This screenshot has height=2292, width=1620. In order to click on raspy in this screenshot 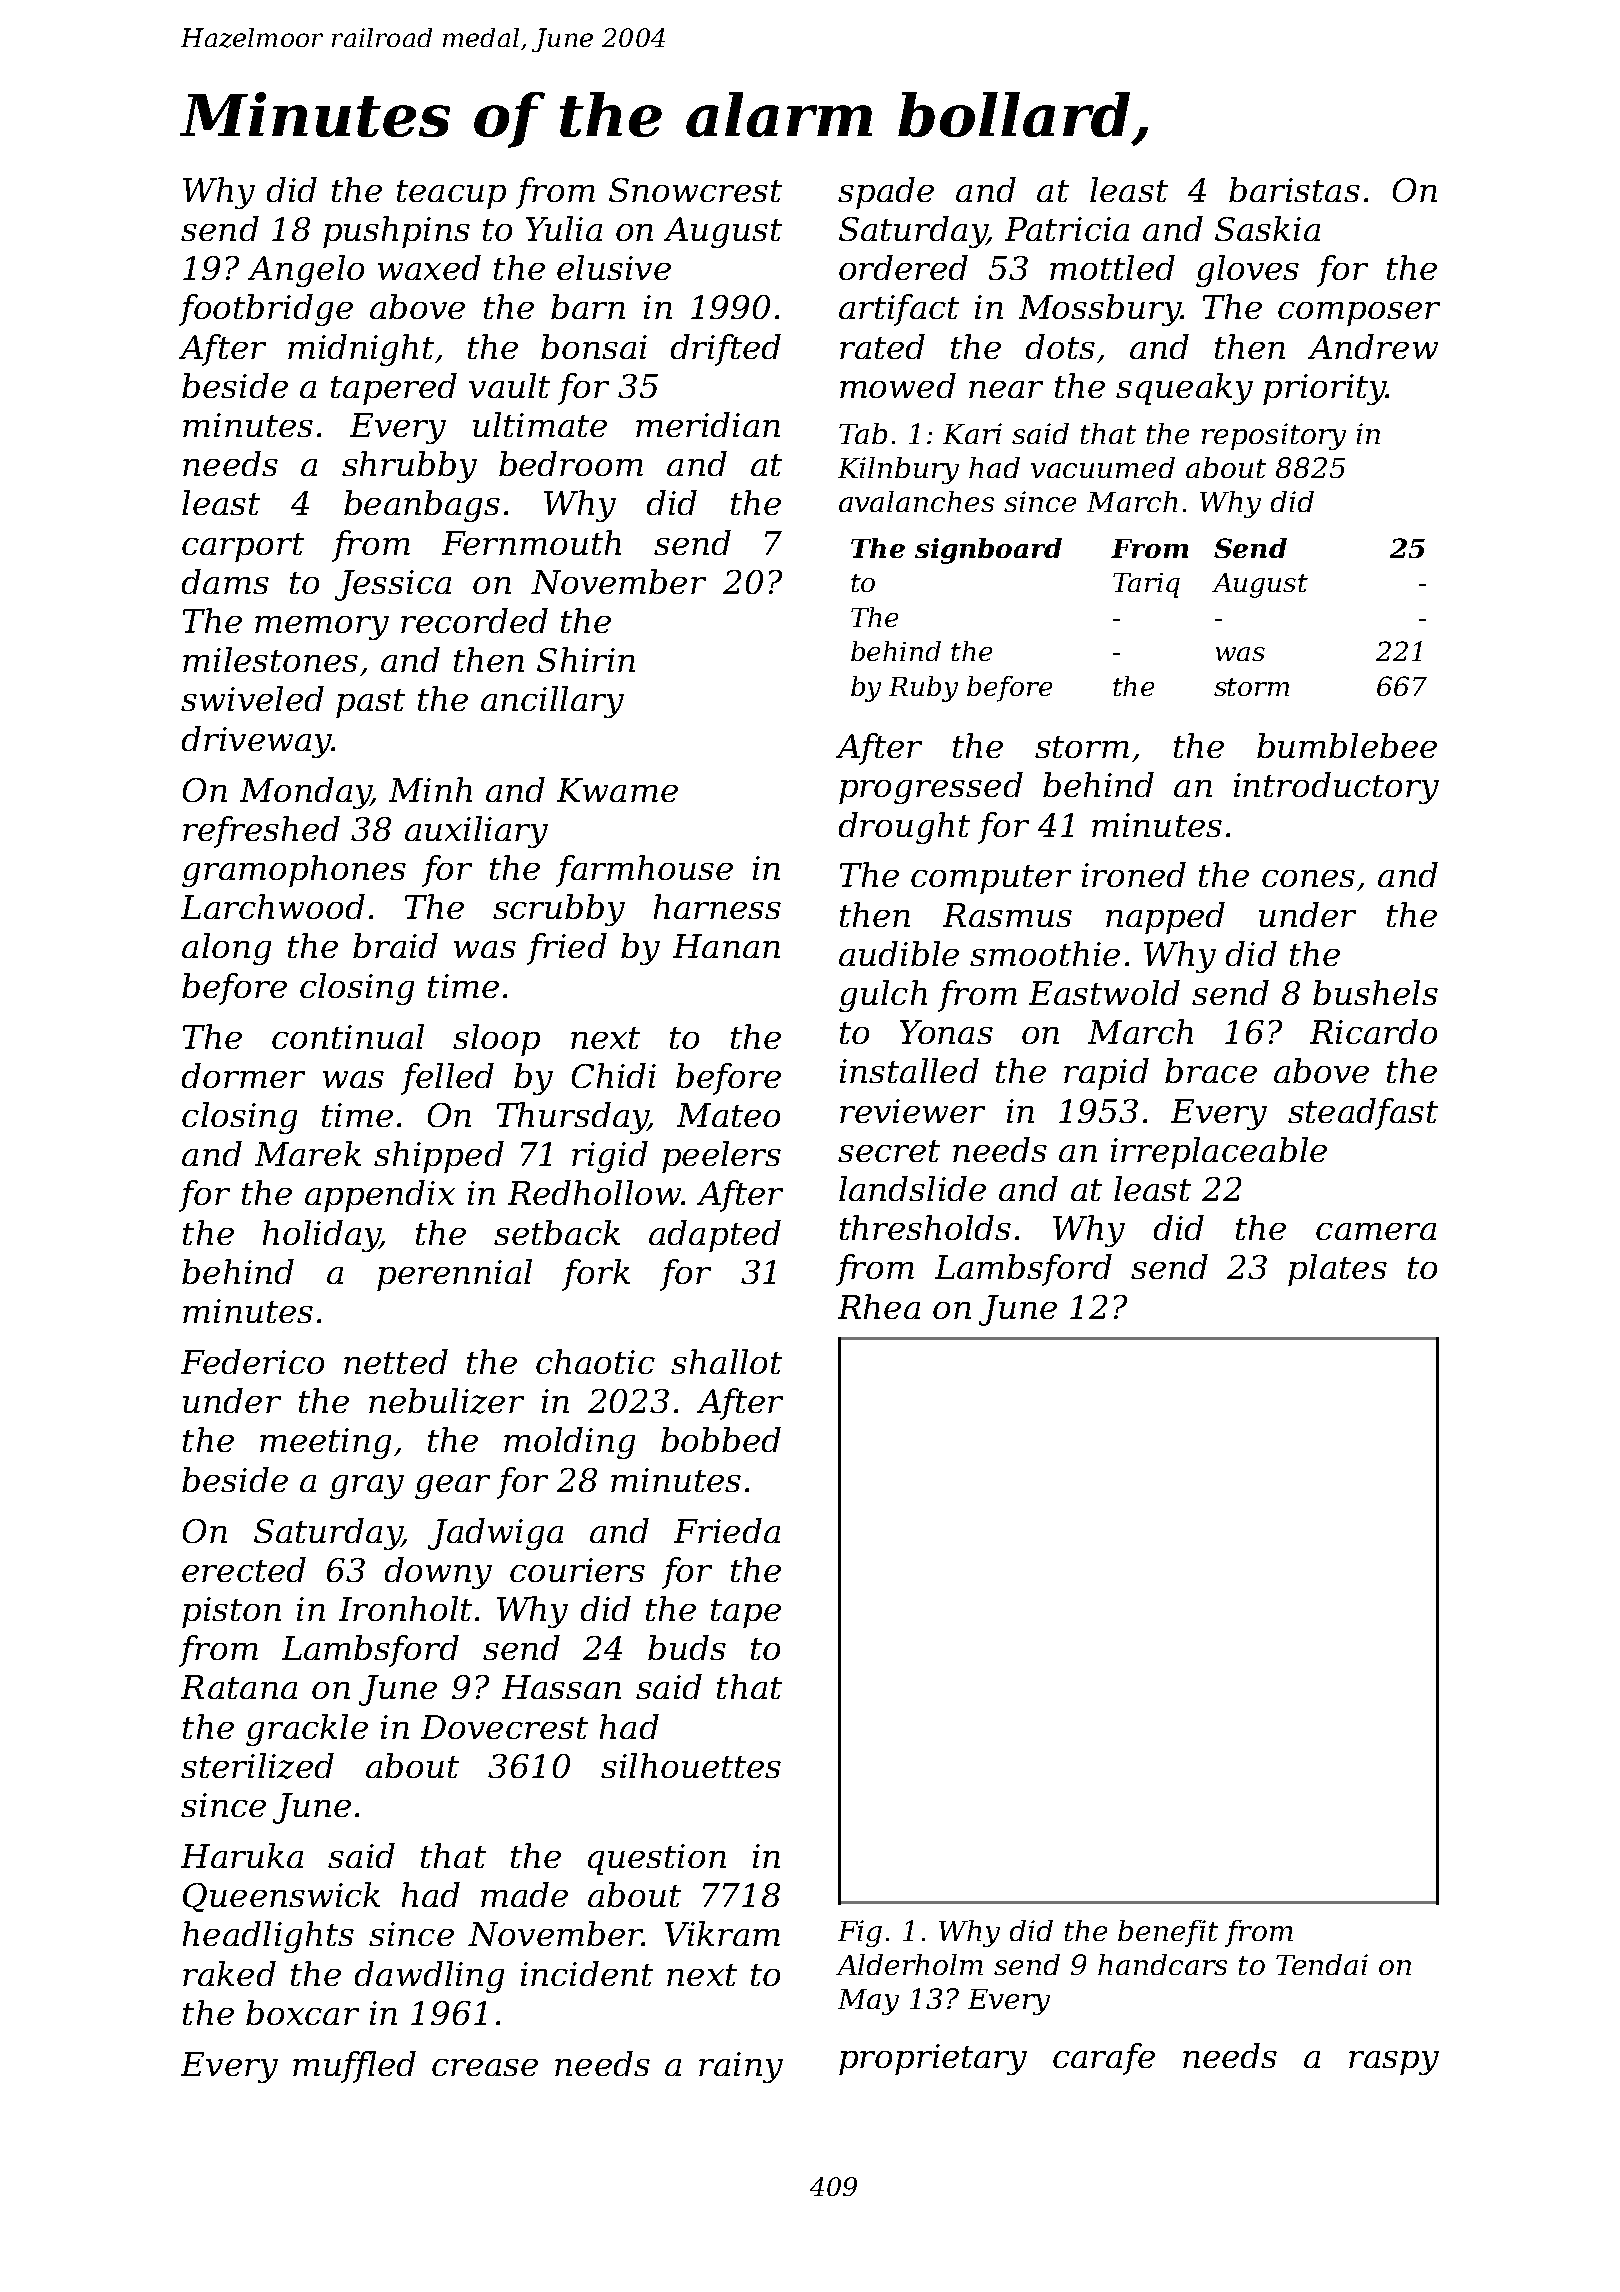, I will do `click(1394, 2063)`.
